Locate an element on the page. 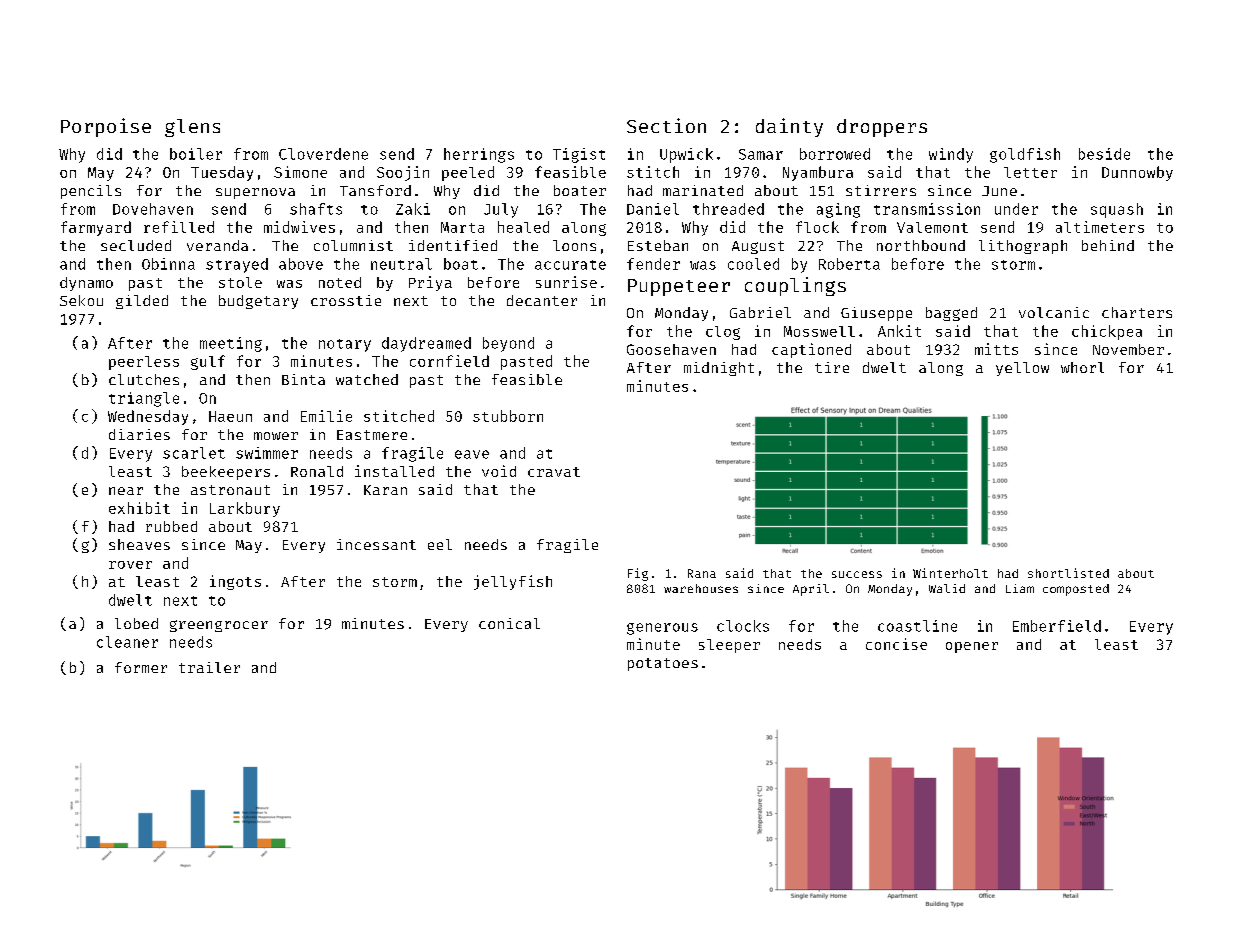 The image size is (1233, 952). droppers is located at coordinates (882, 128).
